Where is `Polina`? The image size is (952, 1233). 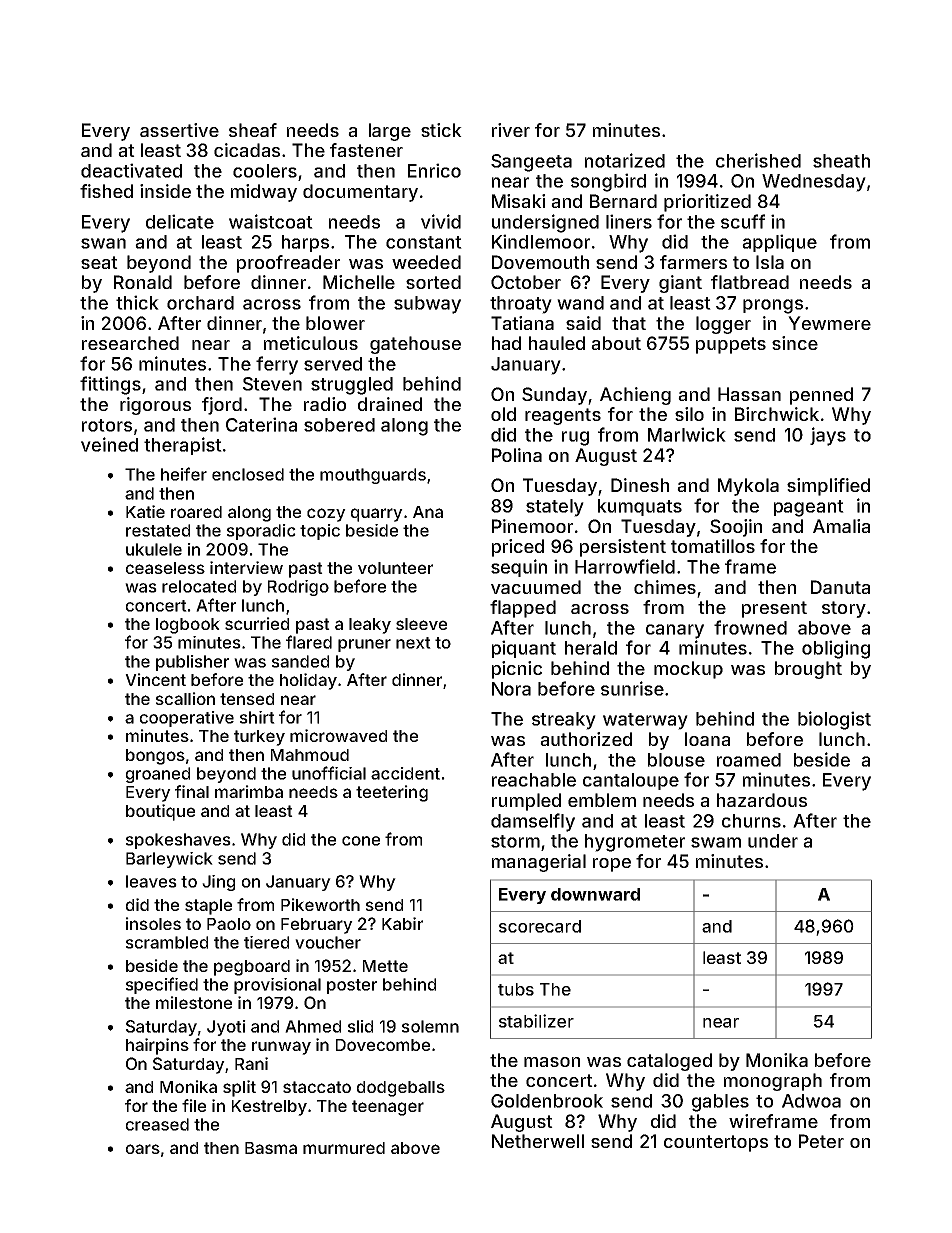 Polina is located at coordinates (517, 455).
